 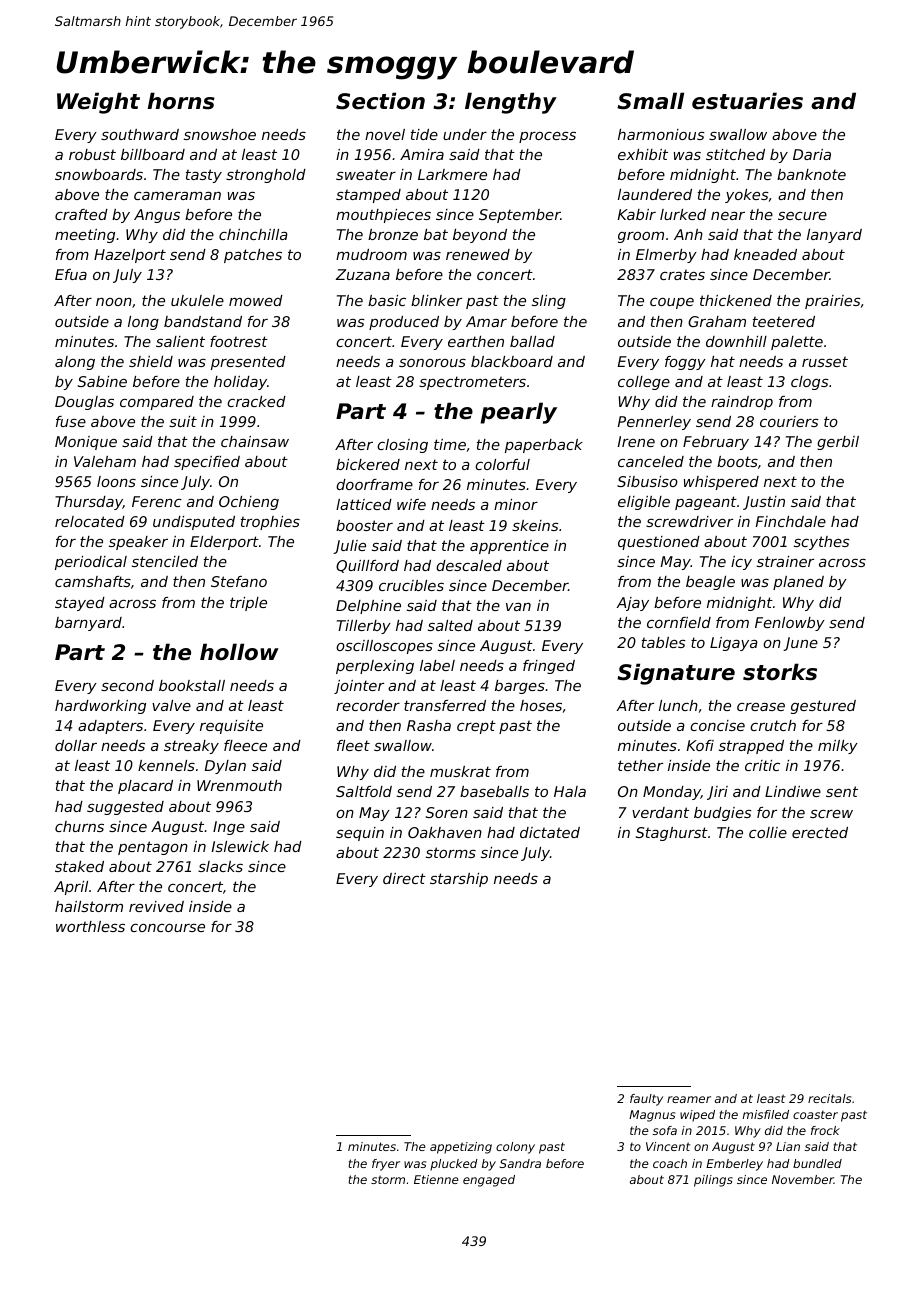 What do you see at coordinates (380, 101) in the screenshot?
I see `Section` at bounding box center [380, 101].
